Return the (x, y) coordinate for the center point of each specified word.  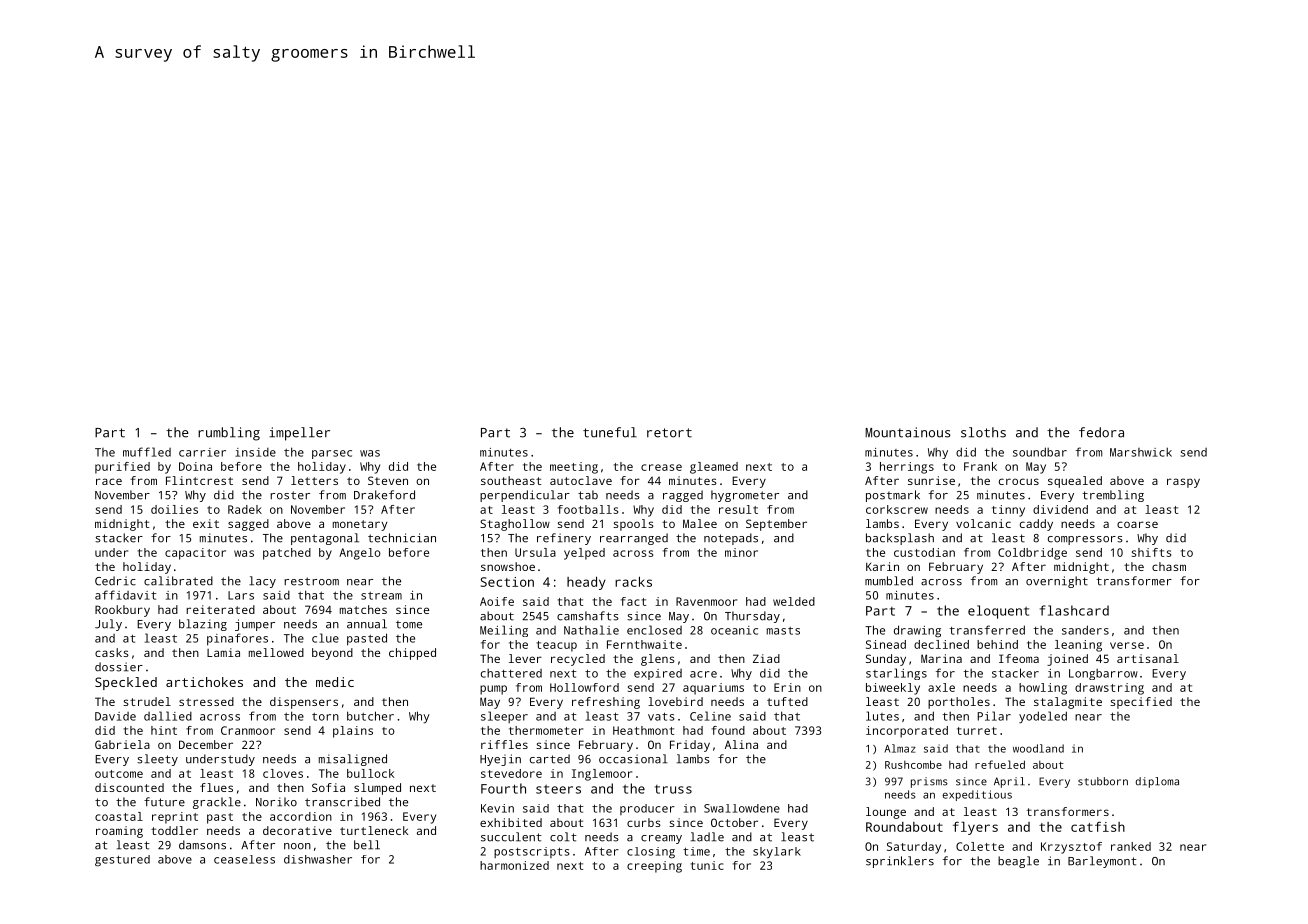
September (776, 525)
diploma (1157, 782)
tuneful (610, 432)
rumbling (229, 434)
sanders (1085, 630)
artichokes (204, 682)
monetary (360, 525)
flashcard (1074, 610)
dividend (1060, 509)
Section (507, 582)
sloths (983, 432)
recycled (578, 660)
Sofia (328, 787)
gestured (122, 861)
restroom (311, 581)
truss (673, 789)
